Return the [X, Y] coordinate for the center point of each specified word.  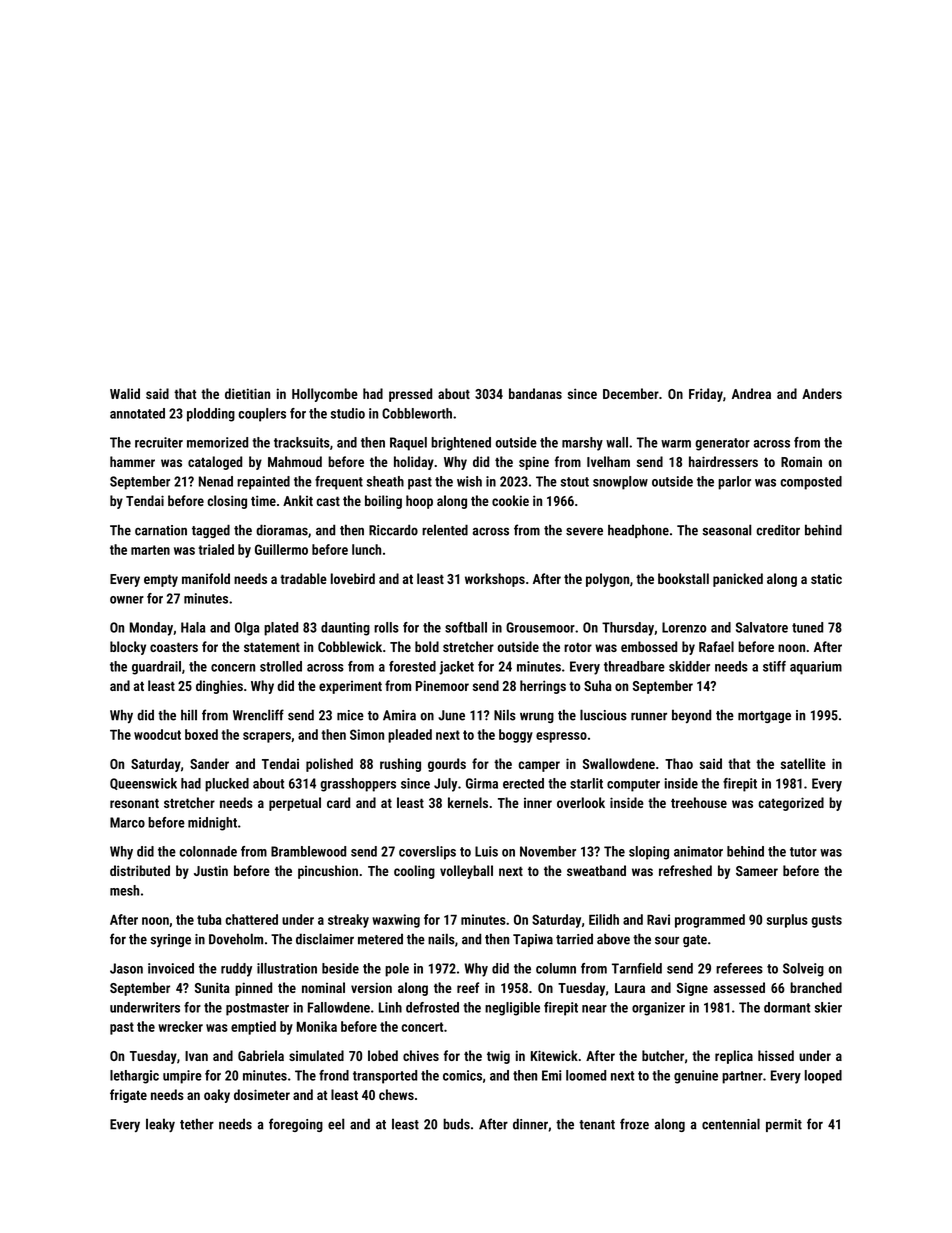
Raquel [408, 444]
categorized [791, 804]
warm [676, 444]
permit [784, 1125]
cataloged [215, 463]
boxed [201, 734]
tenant [597, 1125]
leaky [160, 1125]
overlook [581, 802]
